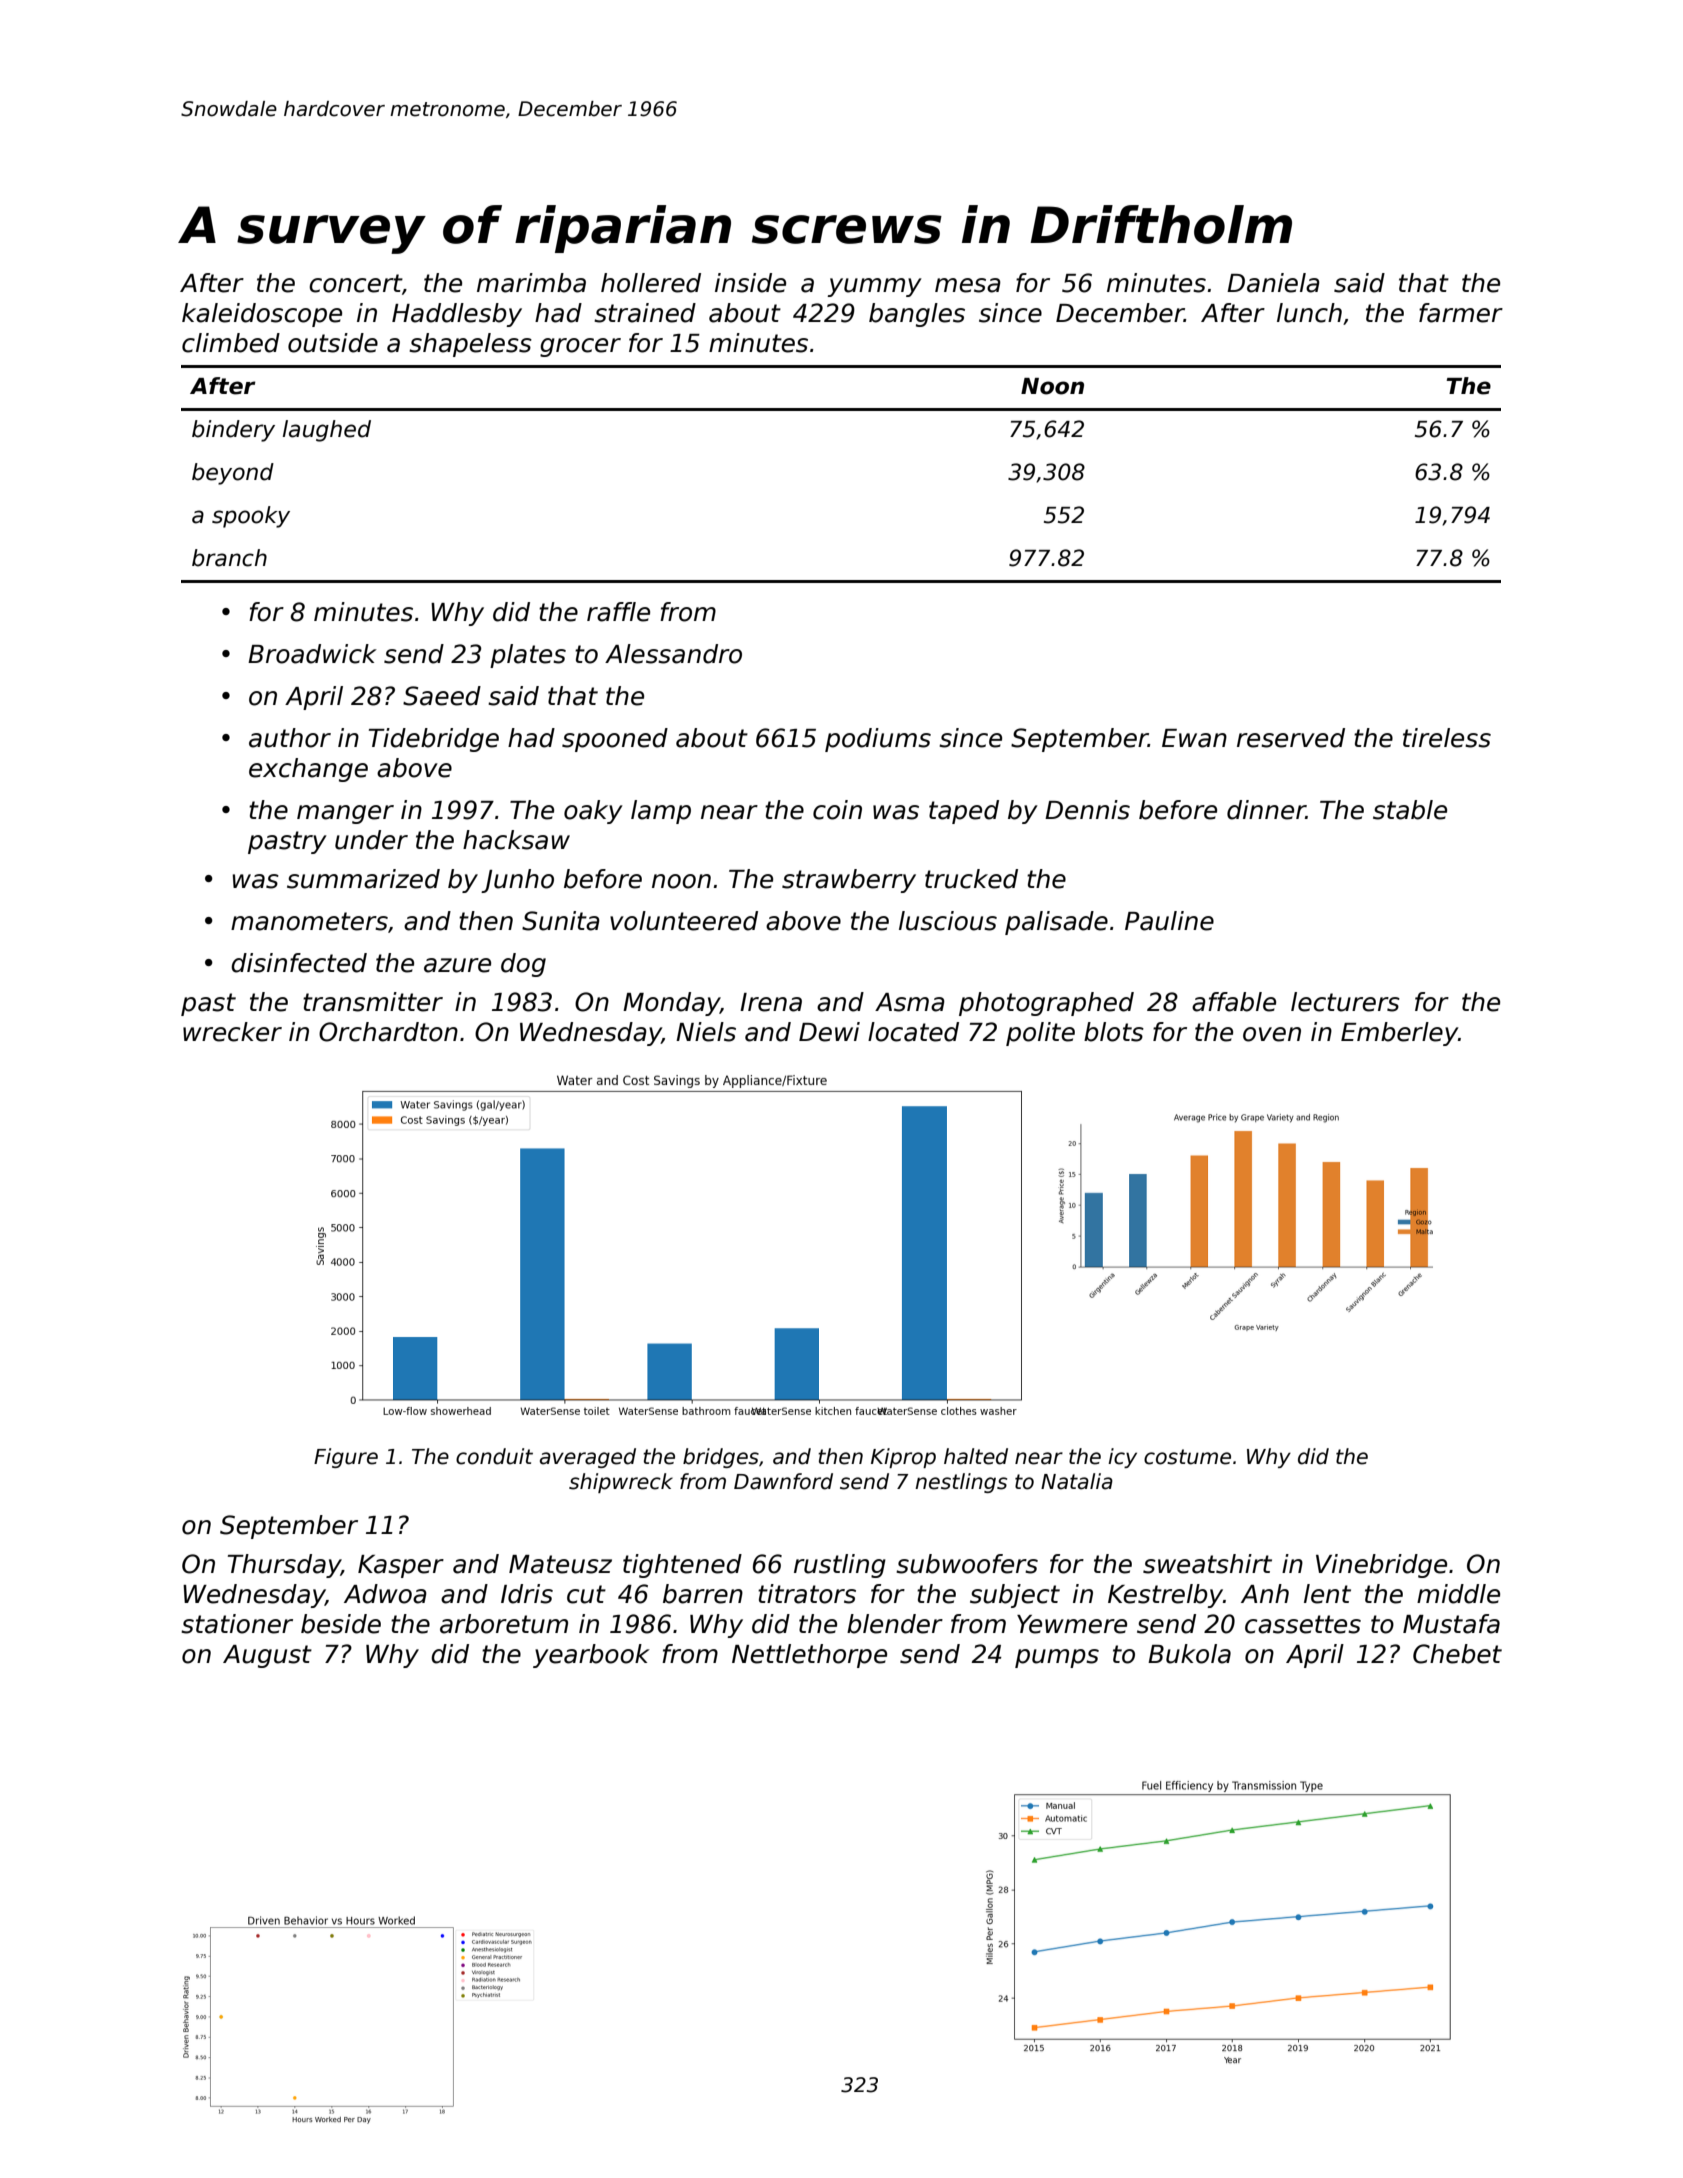 Image resolution: width=1683 pixels, height=2178 pixels. I want to click on concert, so click(355, 283).
